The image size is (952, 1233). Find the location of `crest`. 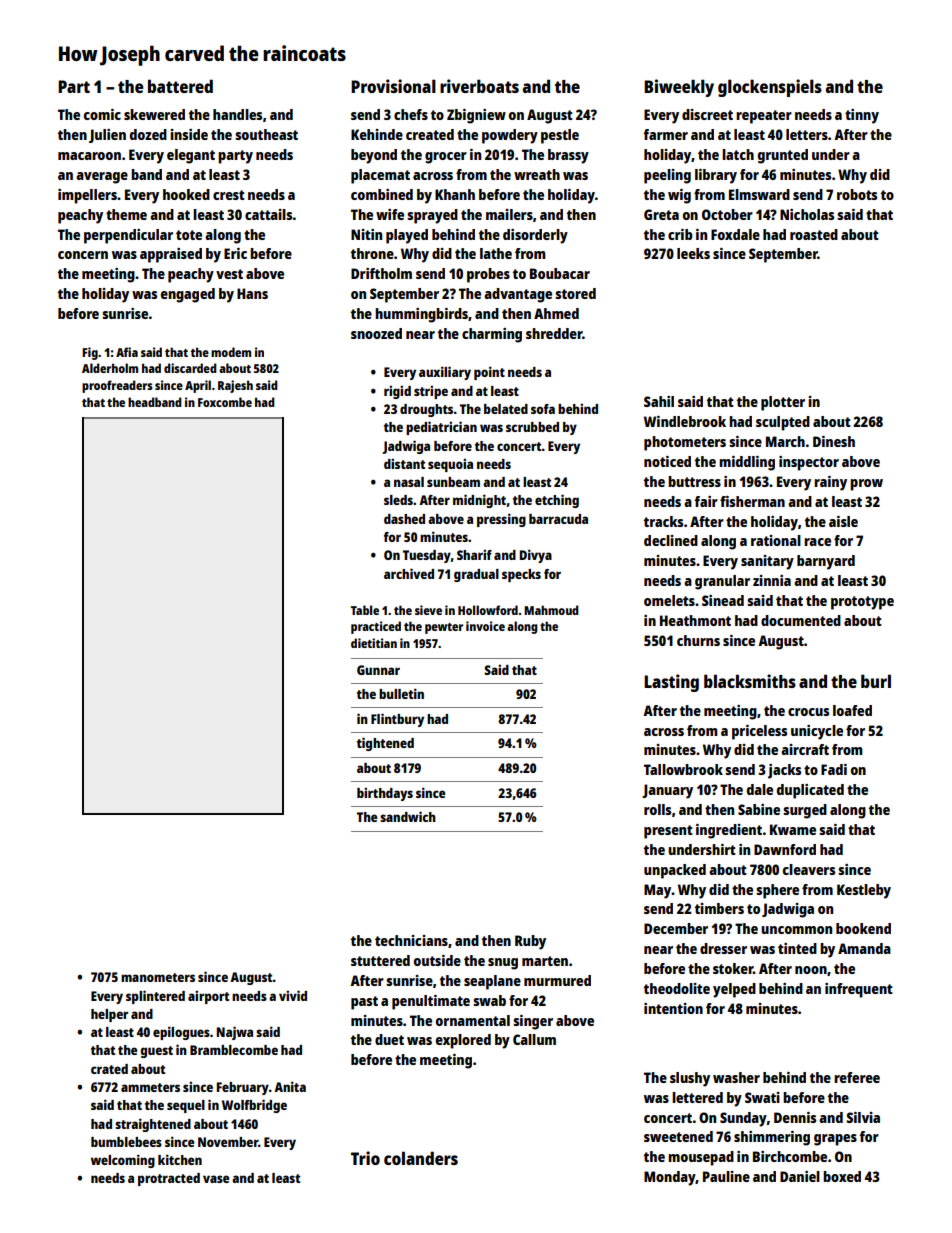

crest is located at coordinates (229, 195).
